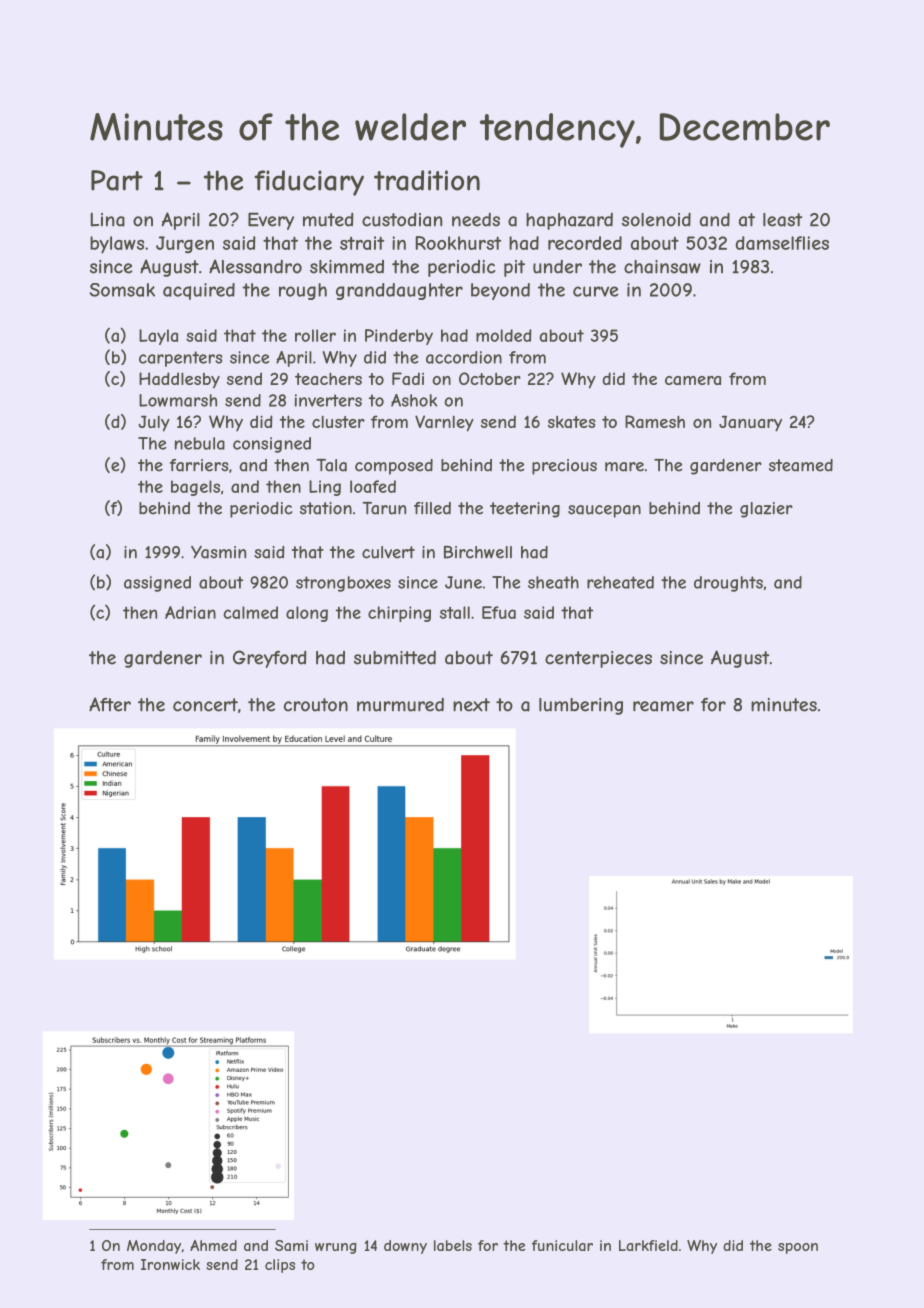  Describe the element at coordinates (195, 488) in the image. I see `bagels` at that location.
